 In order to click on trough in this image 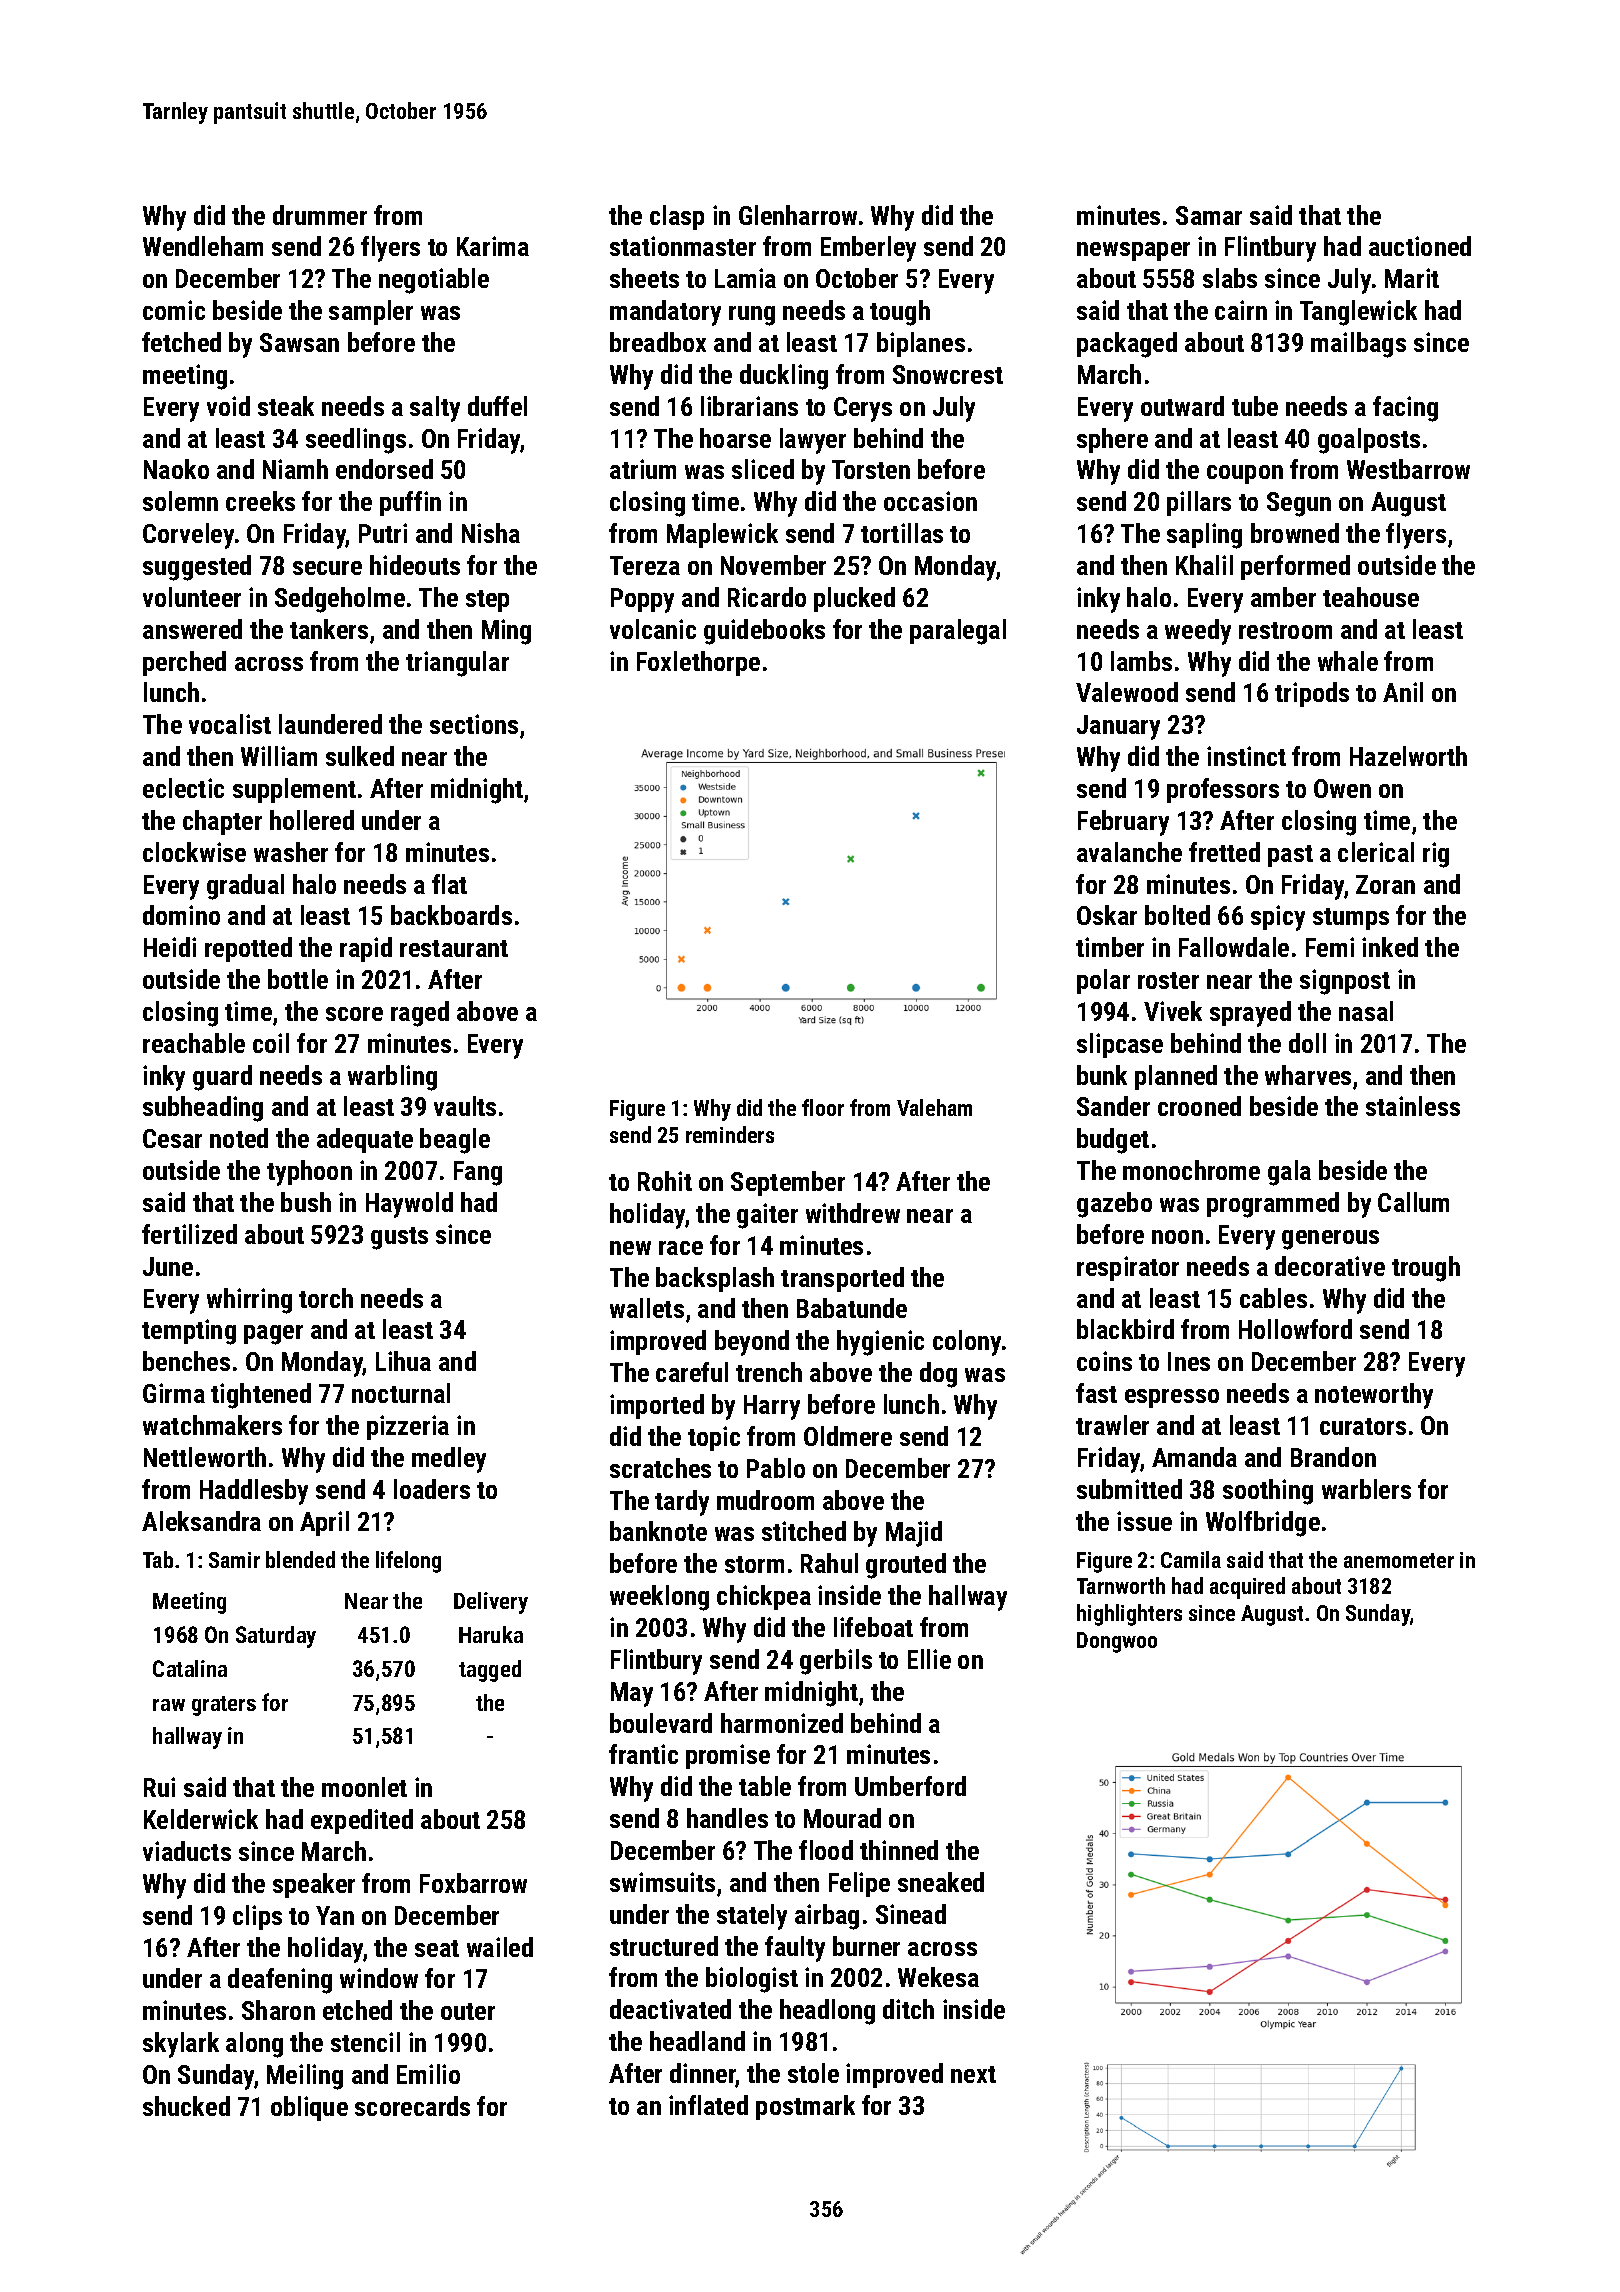, I will do `click(1426, 1269)`.
